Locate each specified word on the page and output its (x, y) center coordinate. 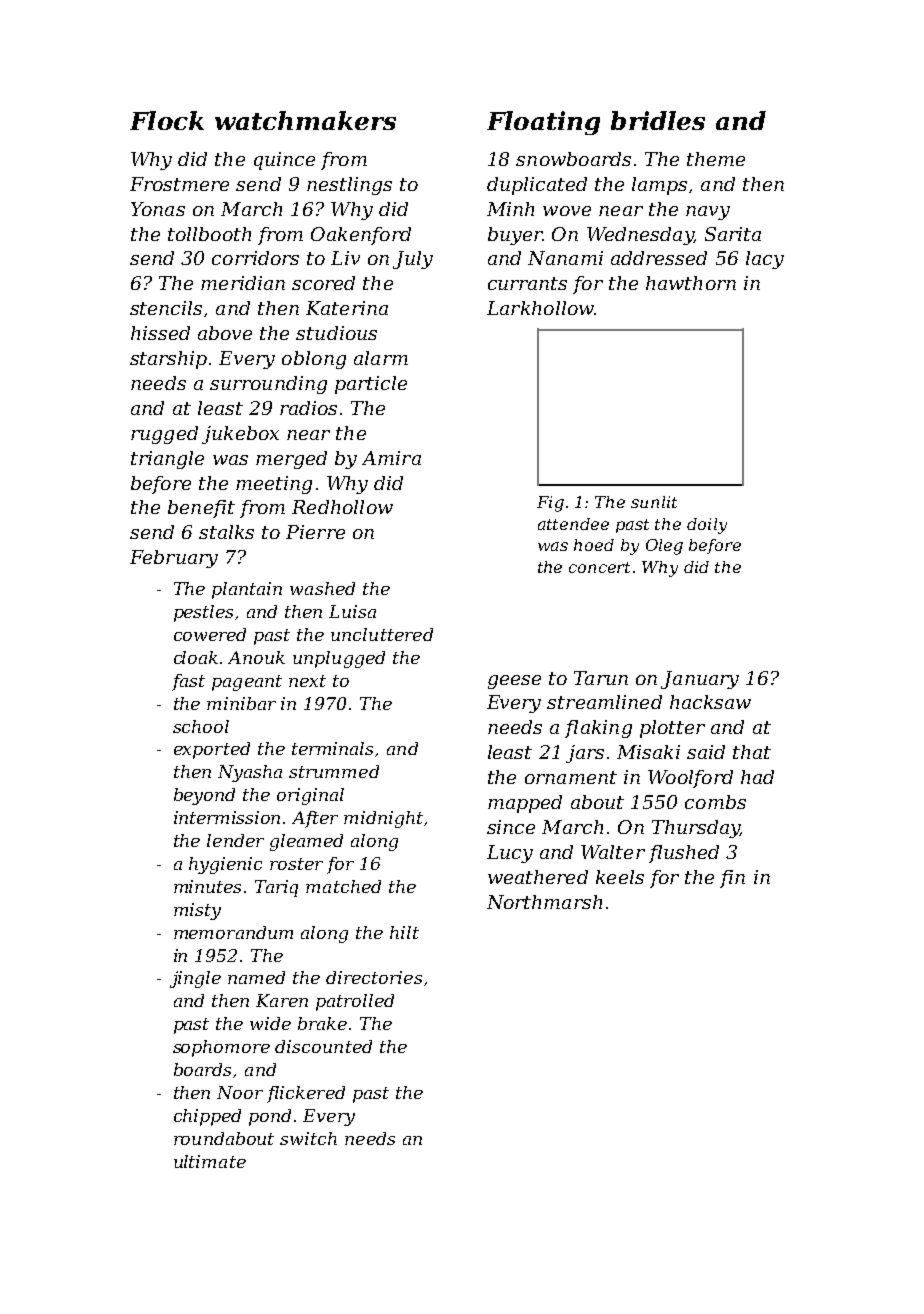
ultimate (210, 1161)
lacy (765, 260)
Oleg (664, 547)
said (706, 752)
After (315, 819)
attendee (573, 524)
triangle (167, 460)
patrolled (355, 1002)
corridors (255, 258)
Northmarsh (544, 902)
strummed (334, 771)
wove (567, 211)
